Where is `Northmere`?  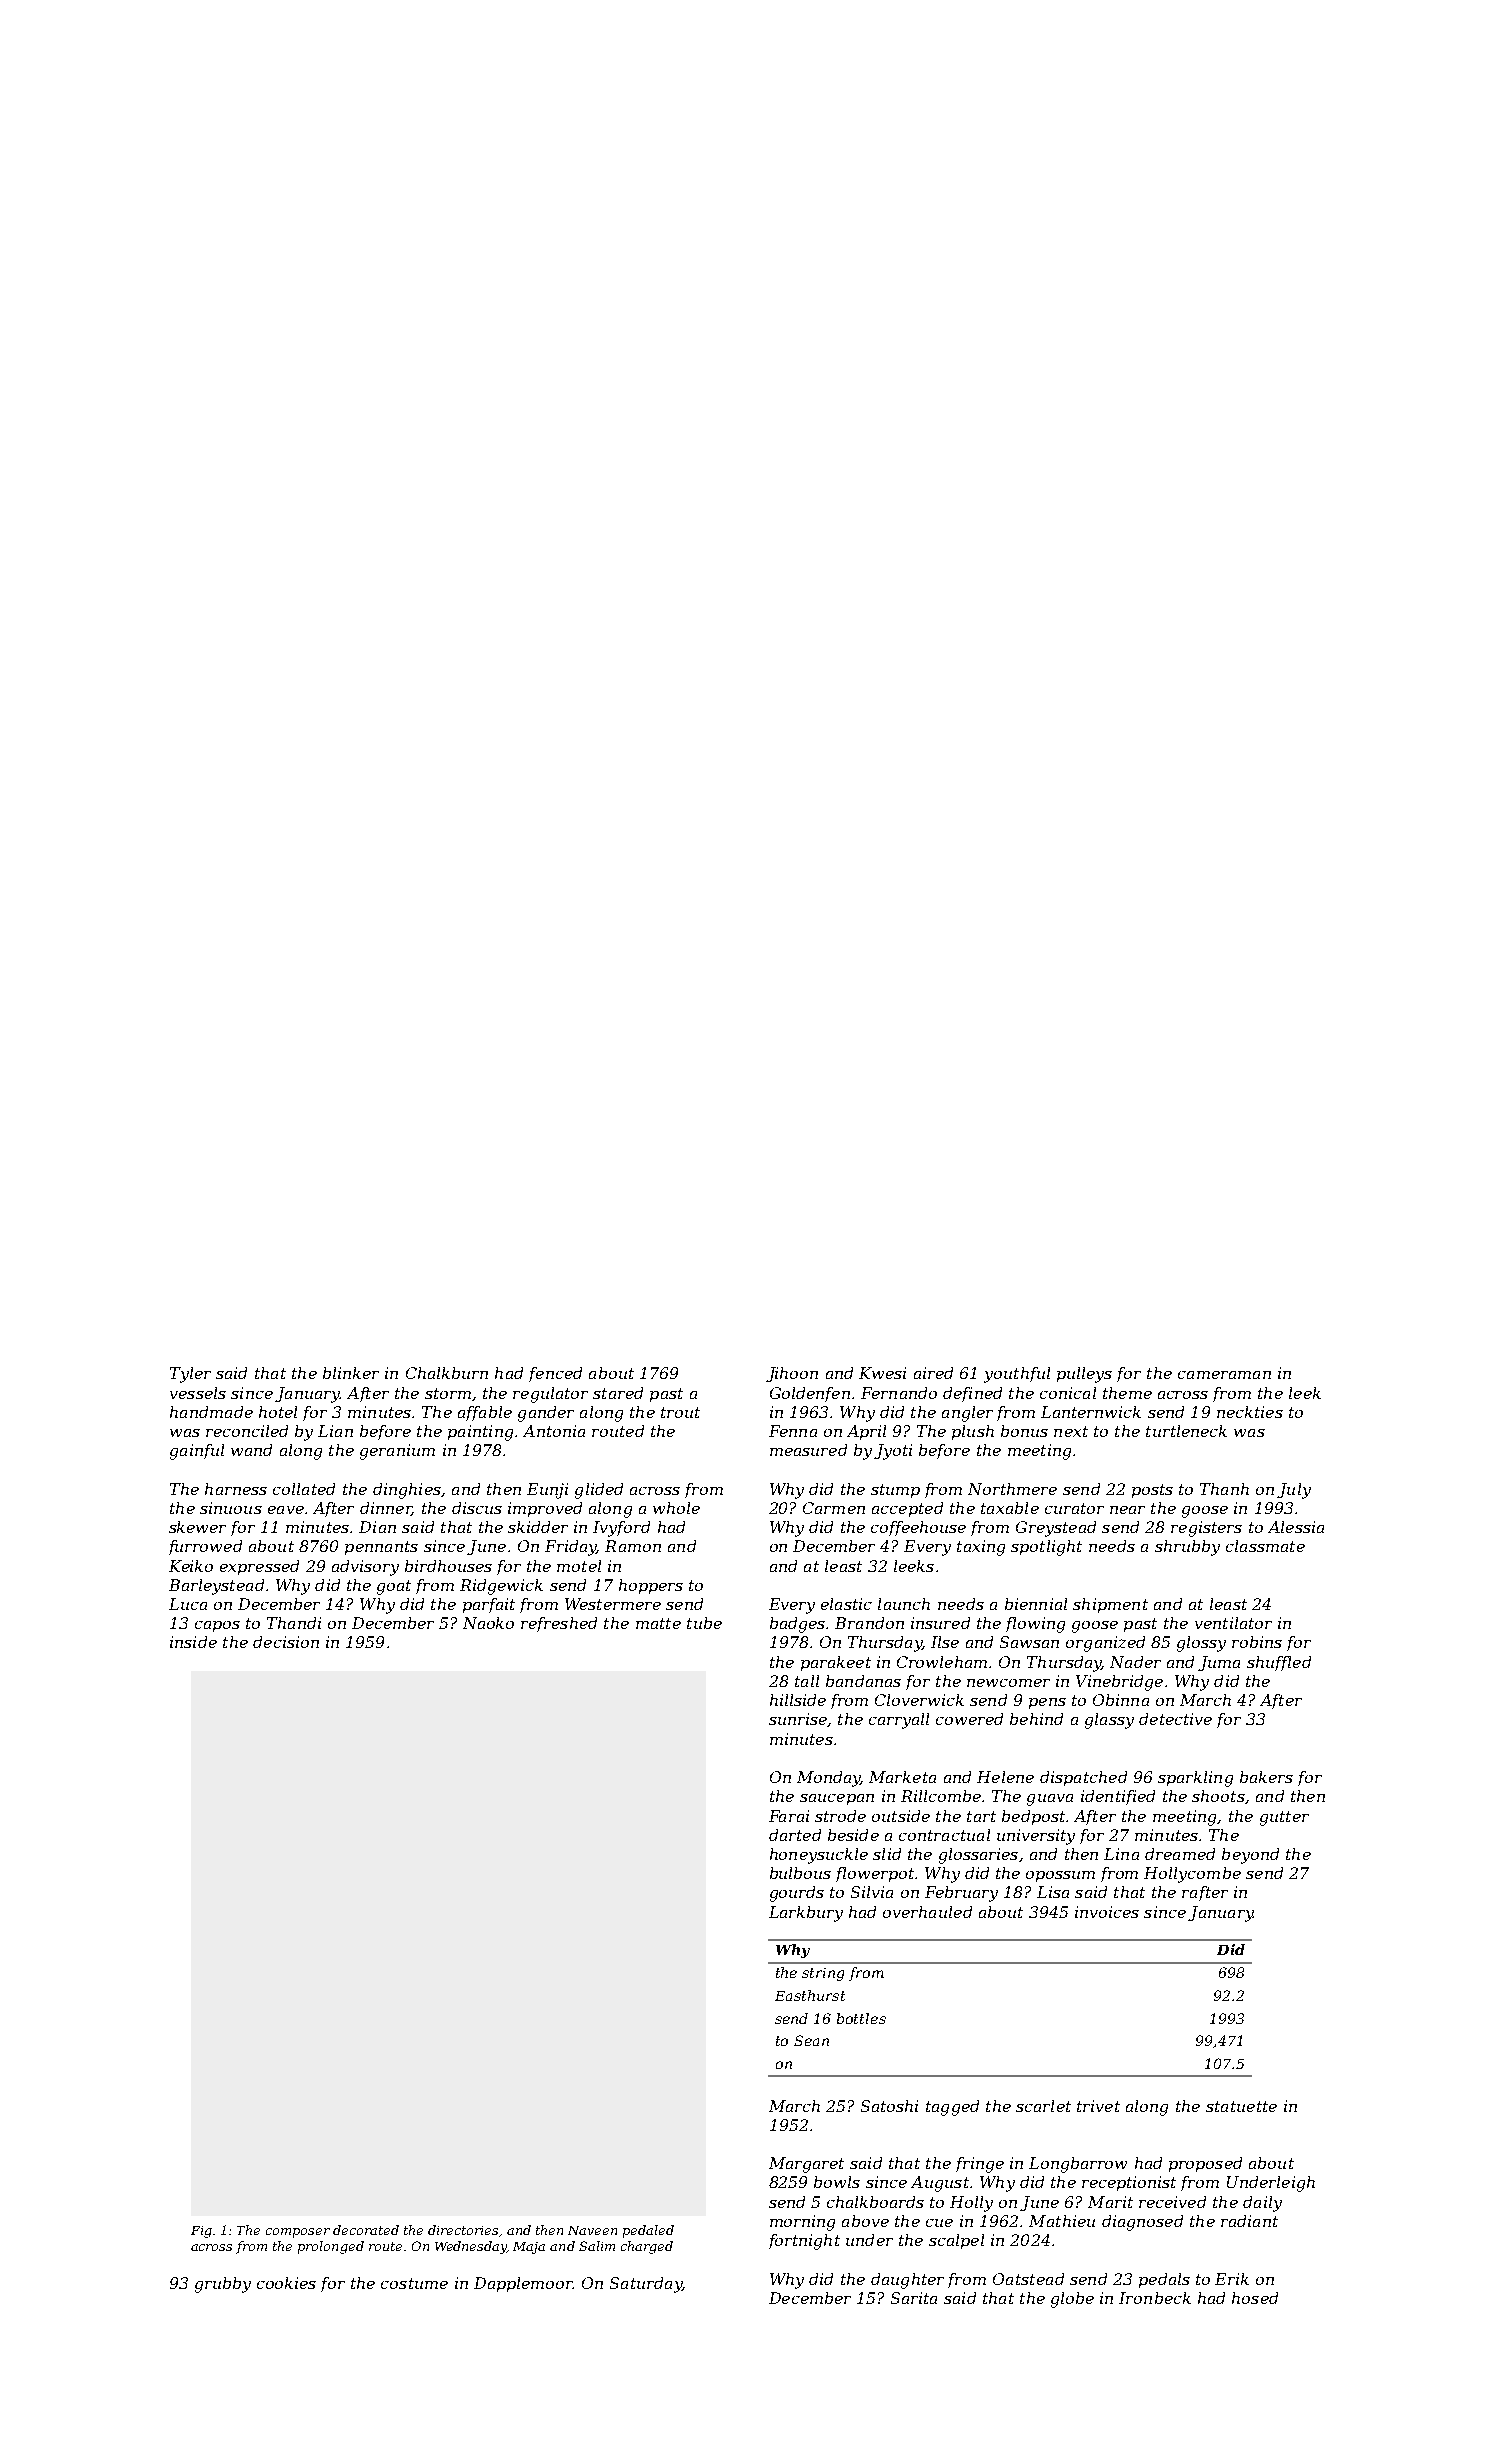
Northmere is located at coordinates (1012, 1489).
